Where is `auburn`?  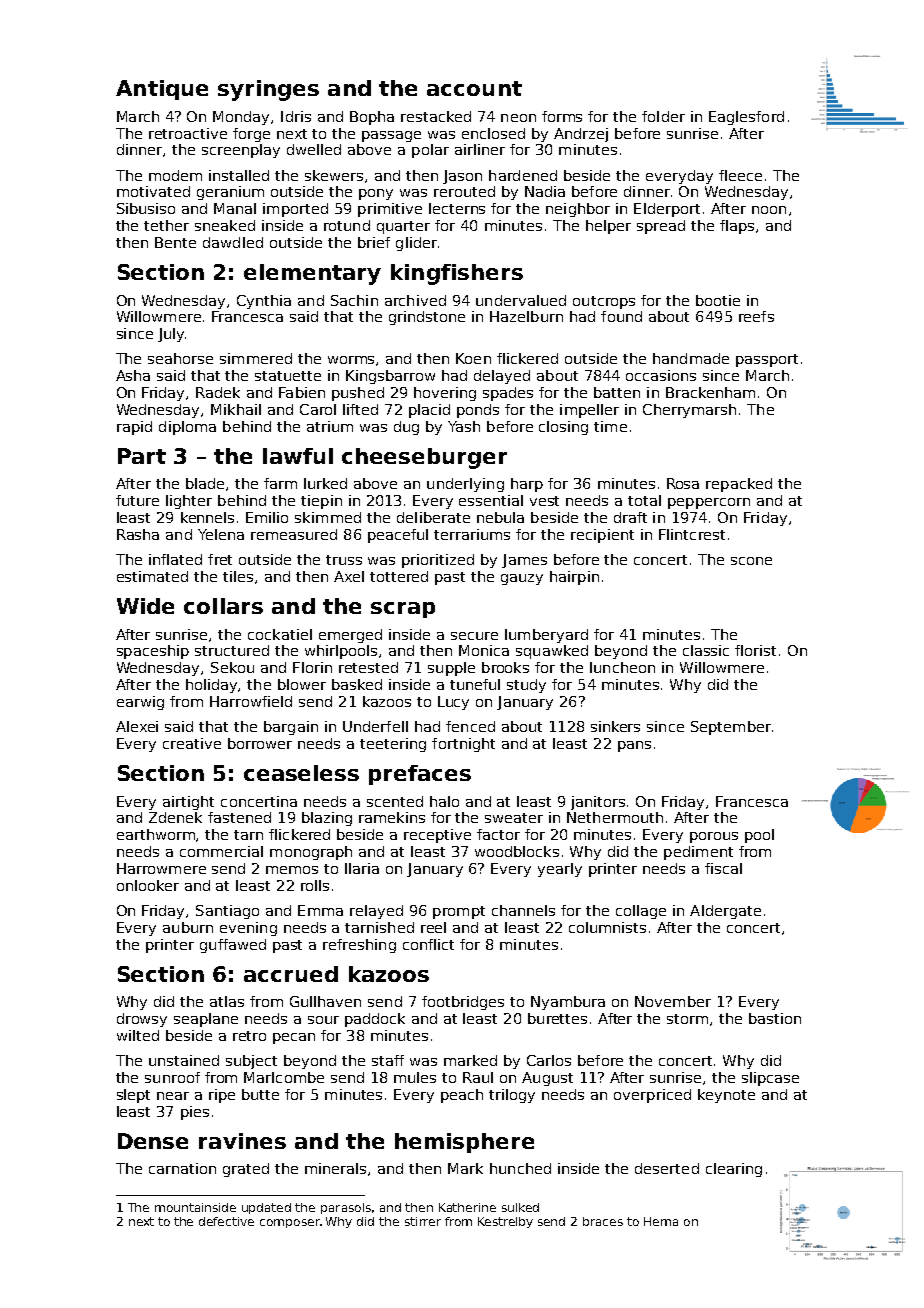
auburn is located at coordinates (188, 927).
